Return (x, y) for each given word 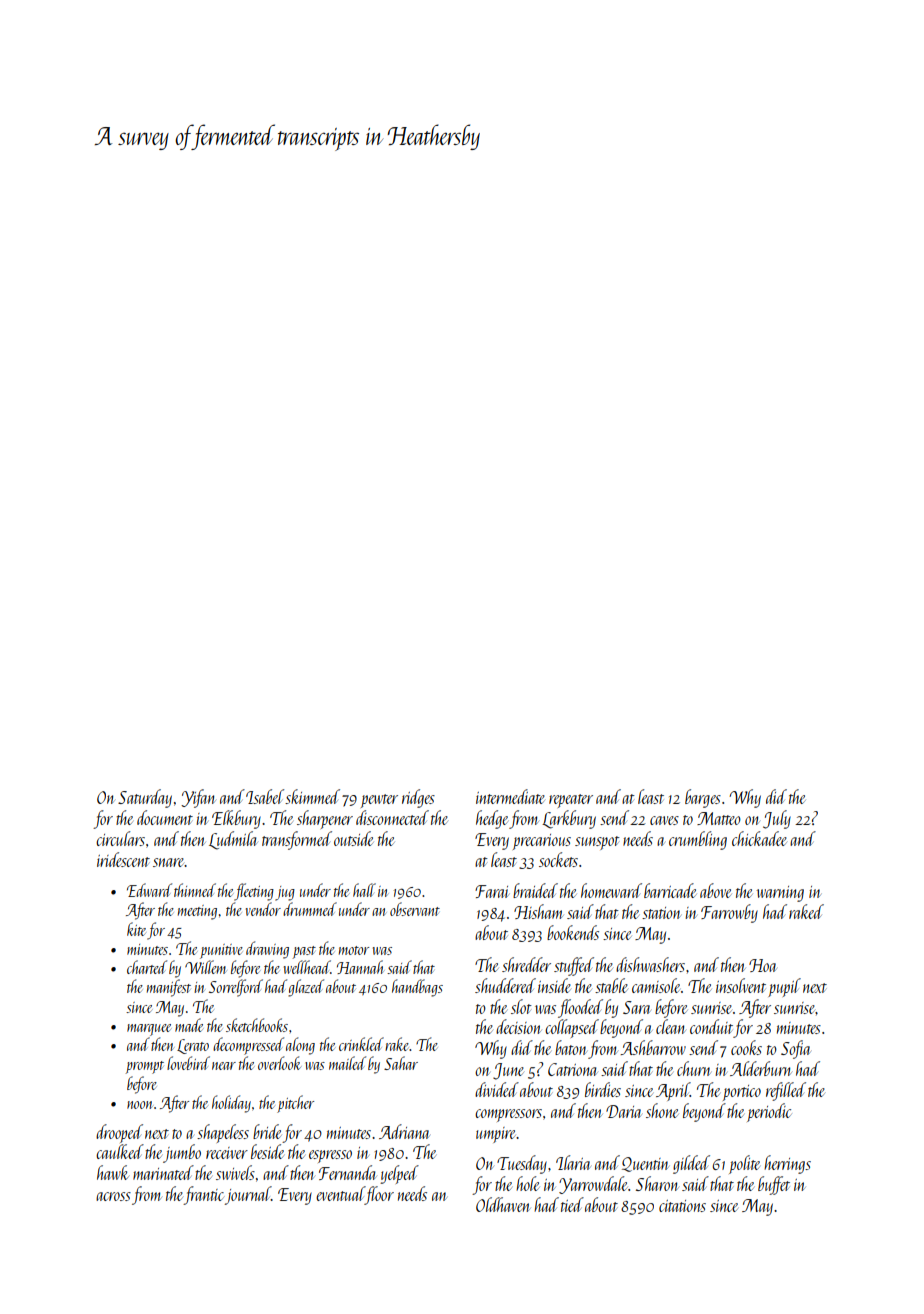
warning (780, 894)
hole (528, 1183)
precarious (542, 842)
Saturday (145, 798)
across (113, 1196)
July (777, 819)
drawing (267, 950)
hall (364, 890)
